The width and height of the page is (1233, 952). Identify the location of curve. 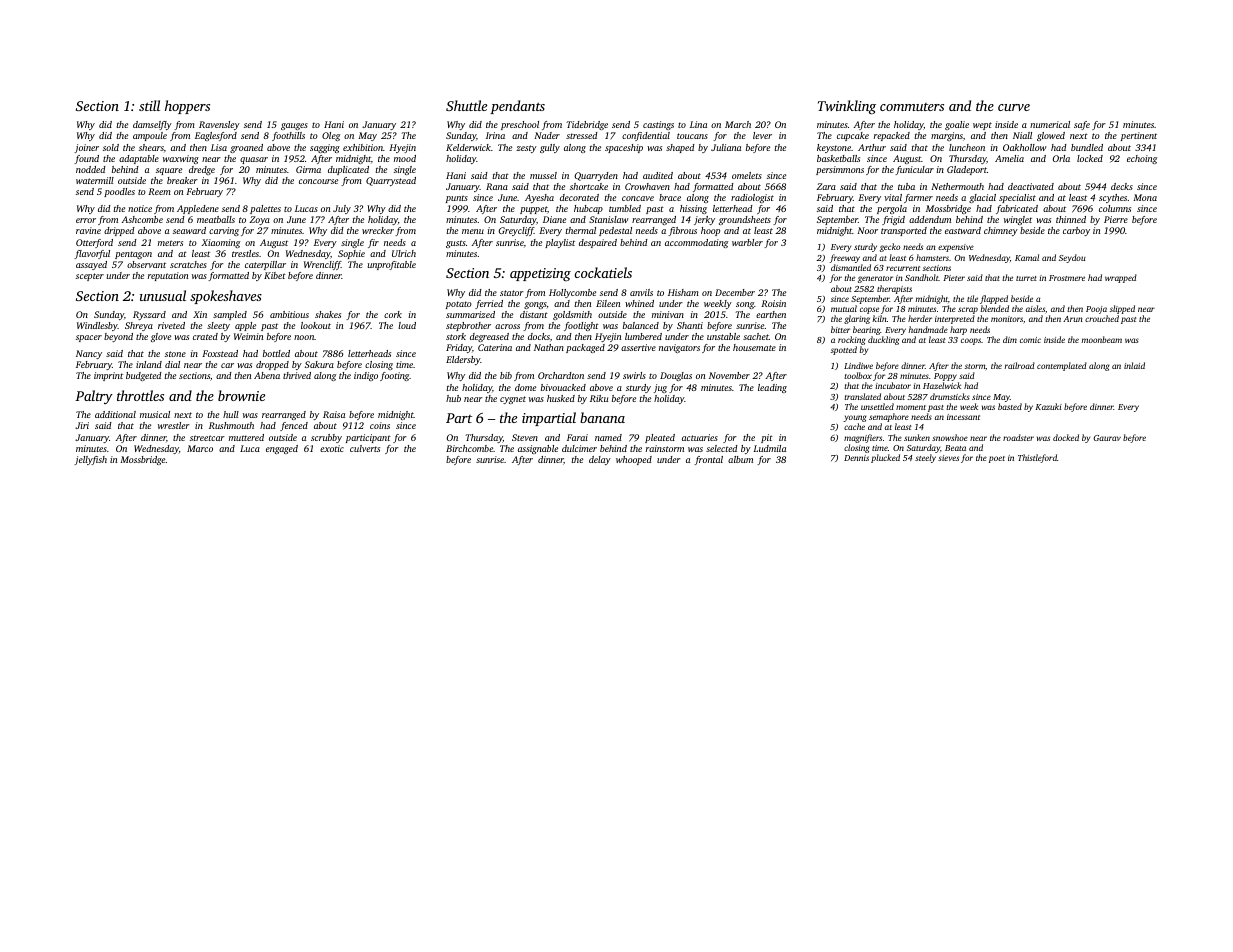
(1014, 107).
